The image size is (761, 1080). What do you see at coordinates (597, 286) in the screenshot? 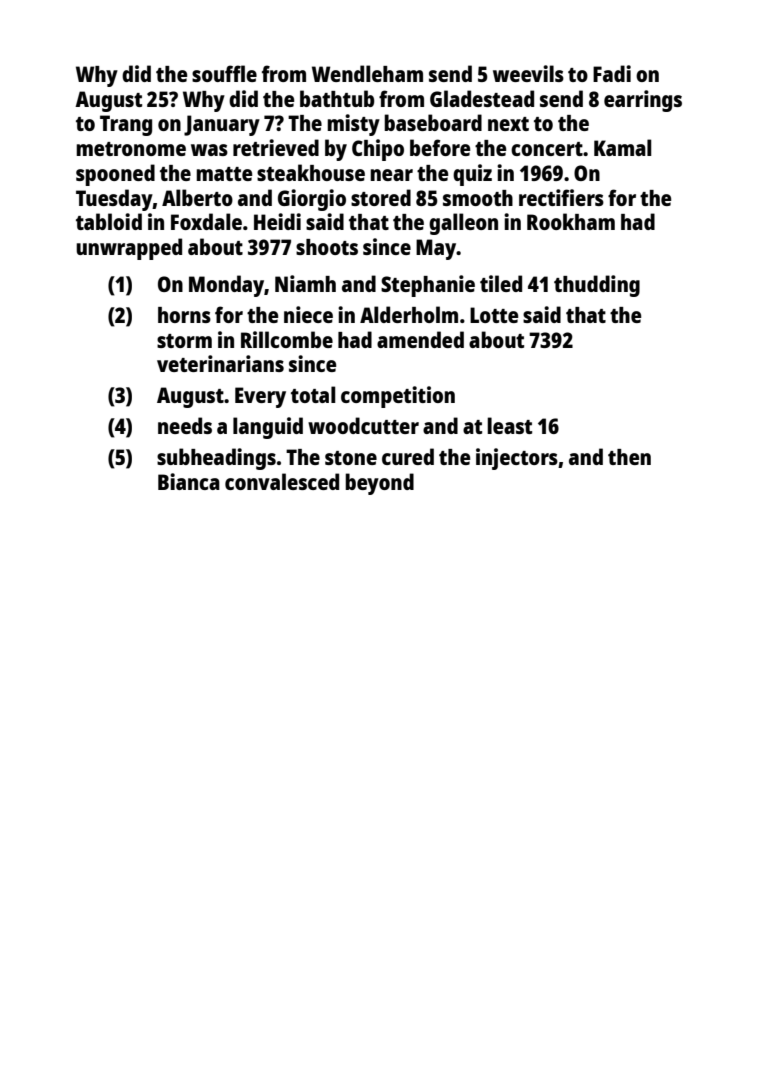
I see `thudding` at bounding box center [597, 286].
